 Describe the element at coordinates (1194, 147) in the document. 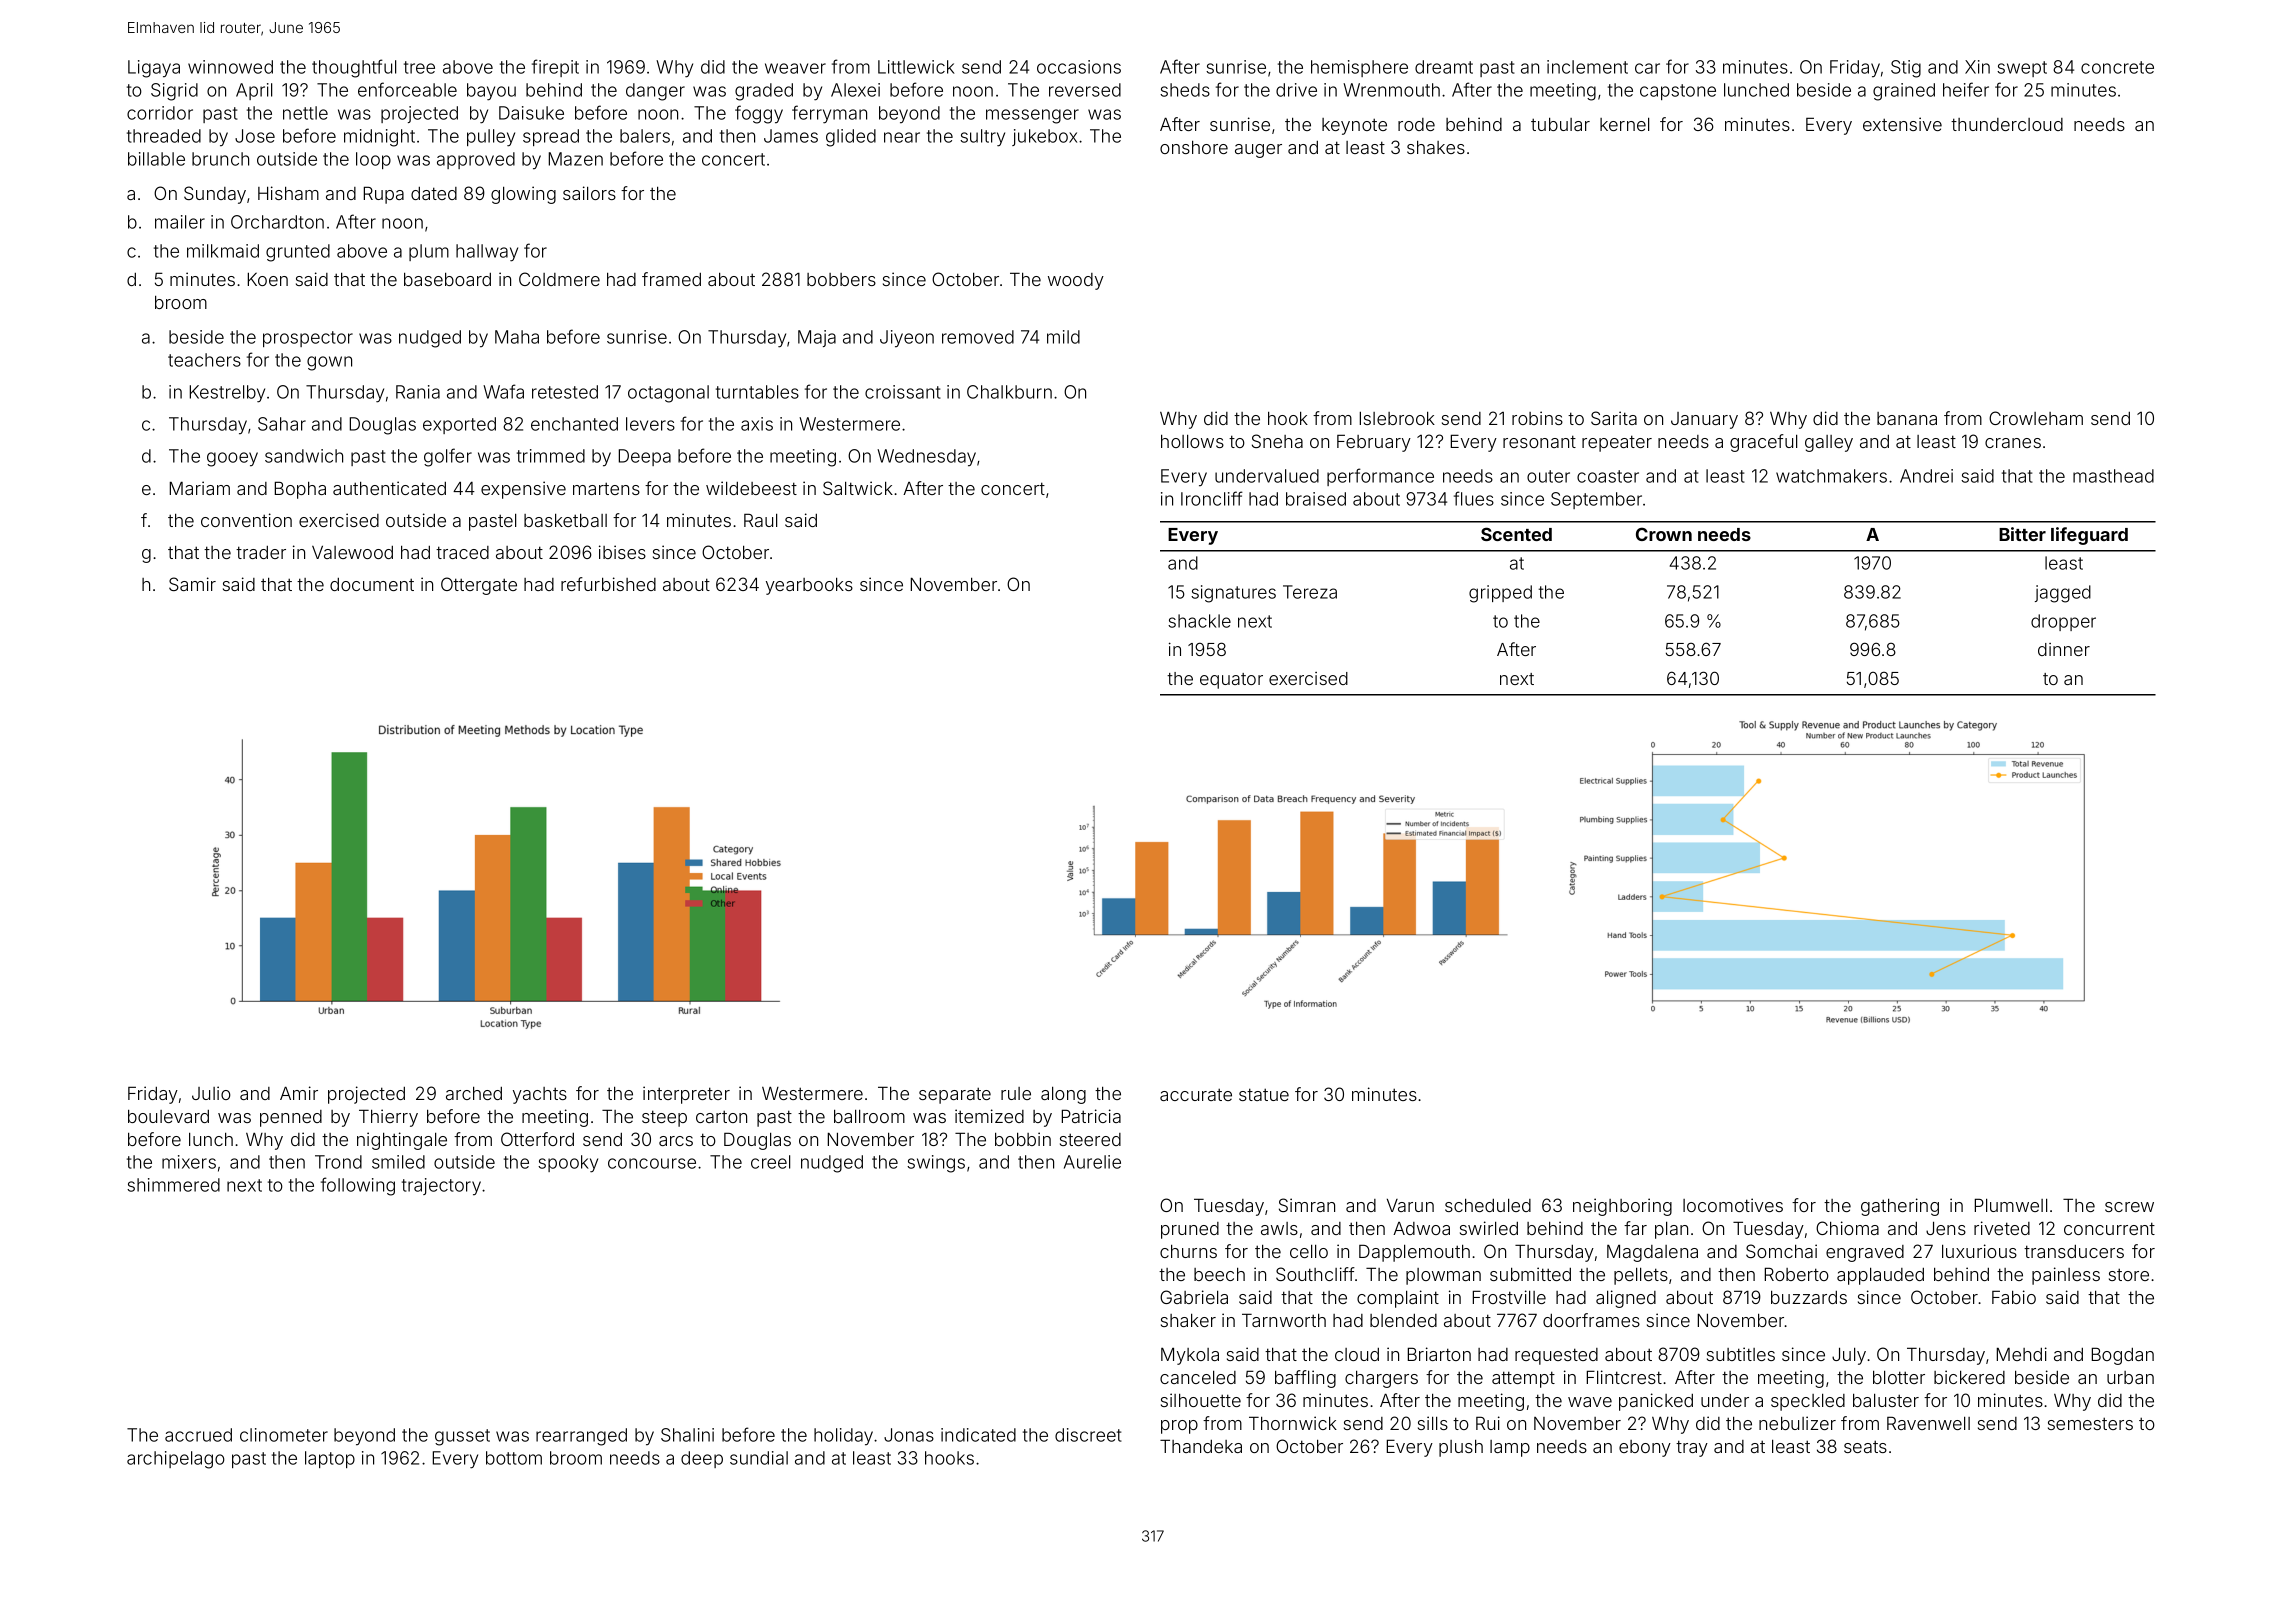

I see `onshore` at that location.
